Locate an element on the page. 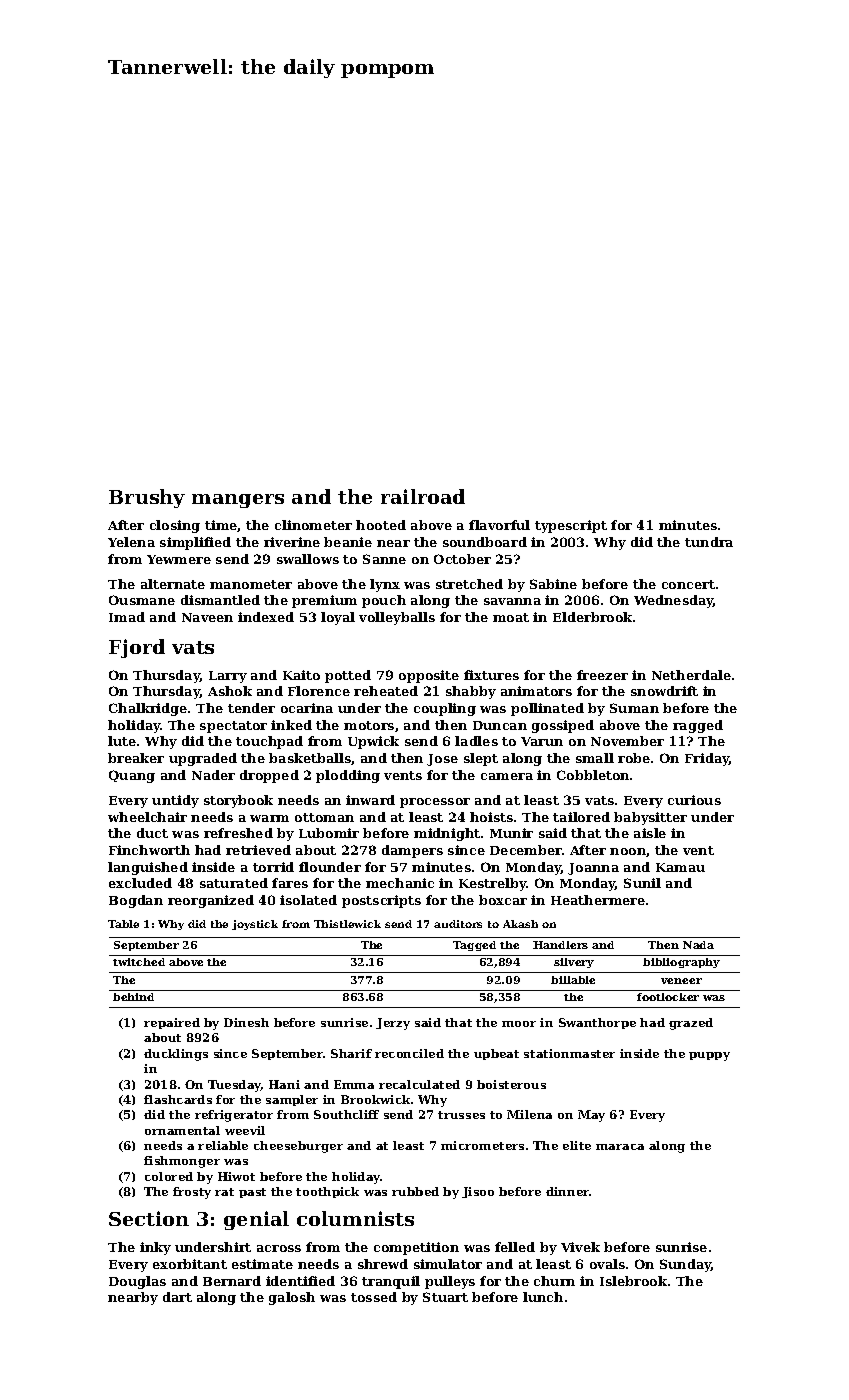  Sunday is located at coordinates (686, 1265).
